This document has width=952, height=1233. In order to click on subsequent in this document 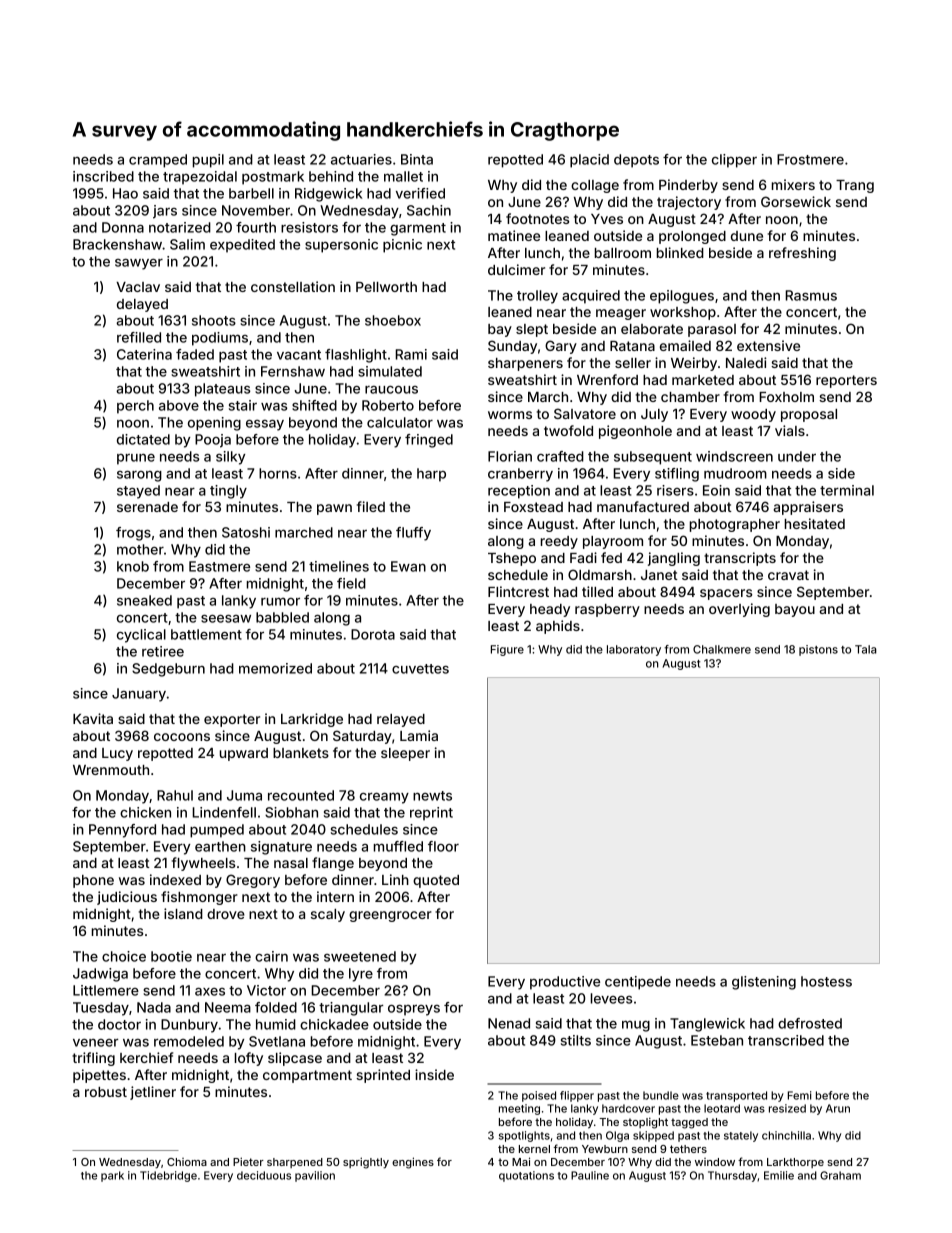, I will do `click(653, 458)`.
